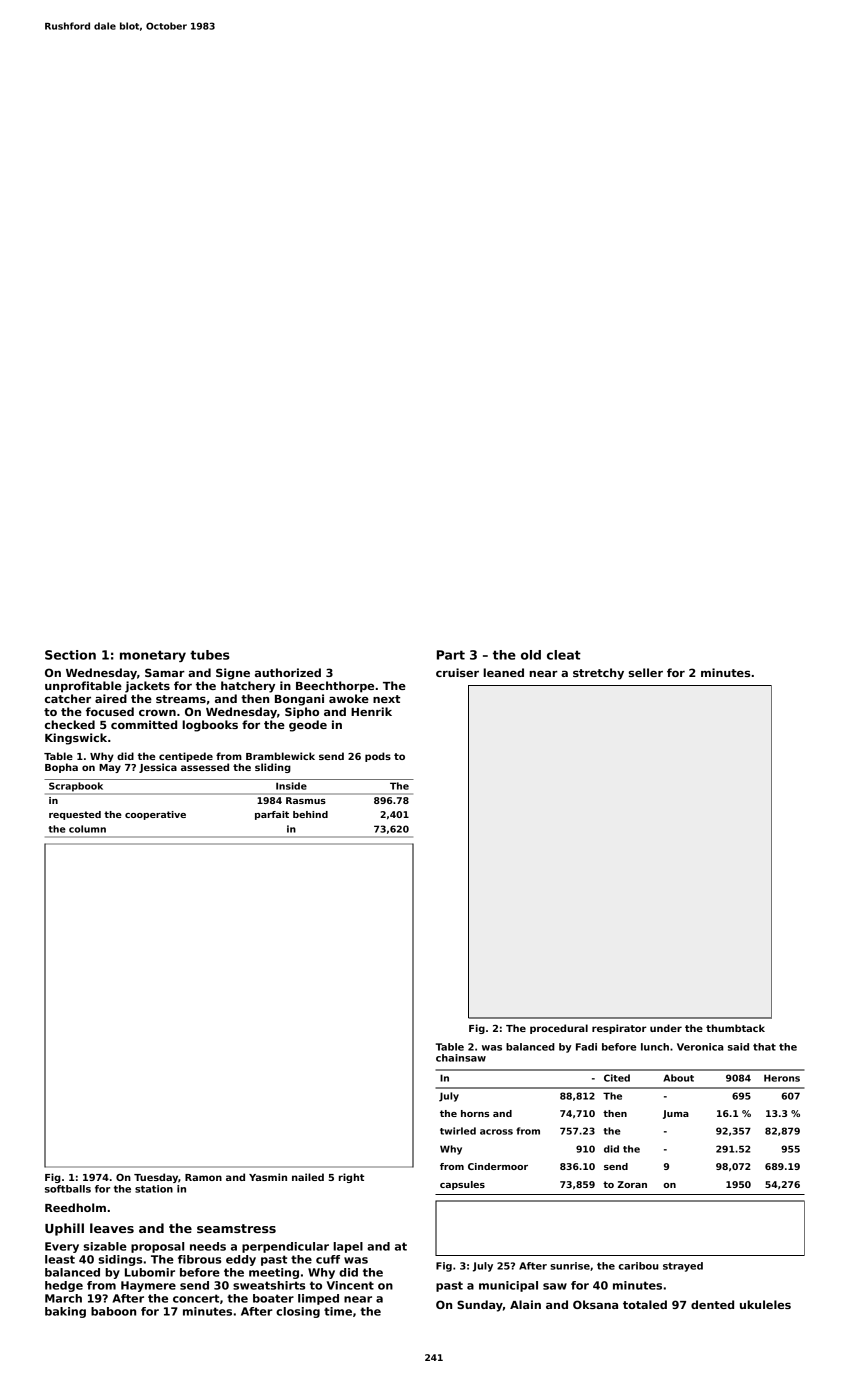 This screenshot has width=849, height=1400. What do you see at coordinates (632, 1184) in the screenshot?
I see `Zoran` at bounding box center [632, 1184].
